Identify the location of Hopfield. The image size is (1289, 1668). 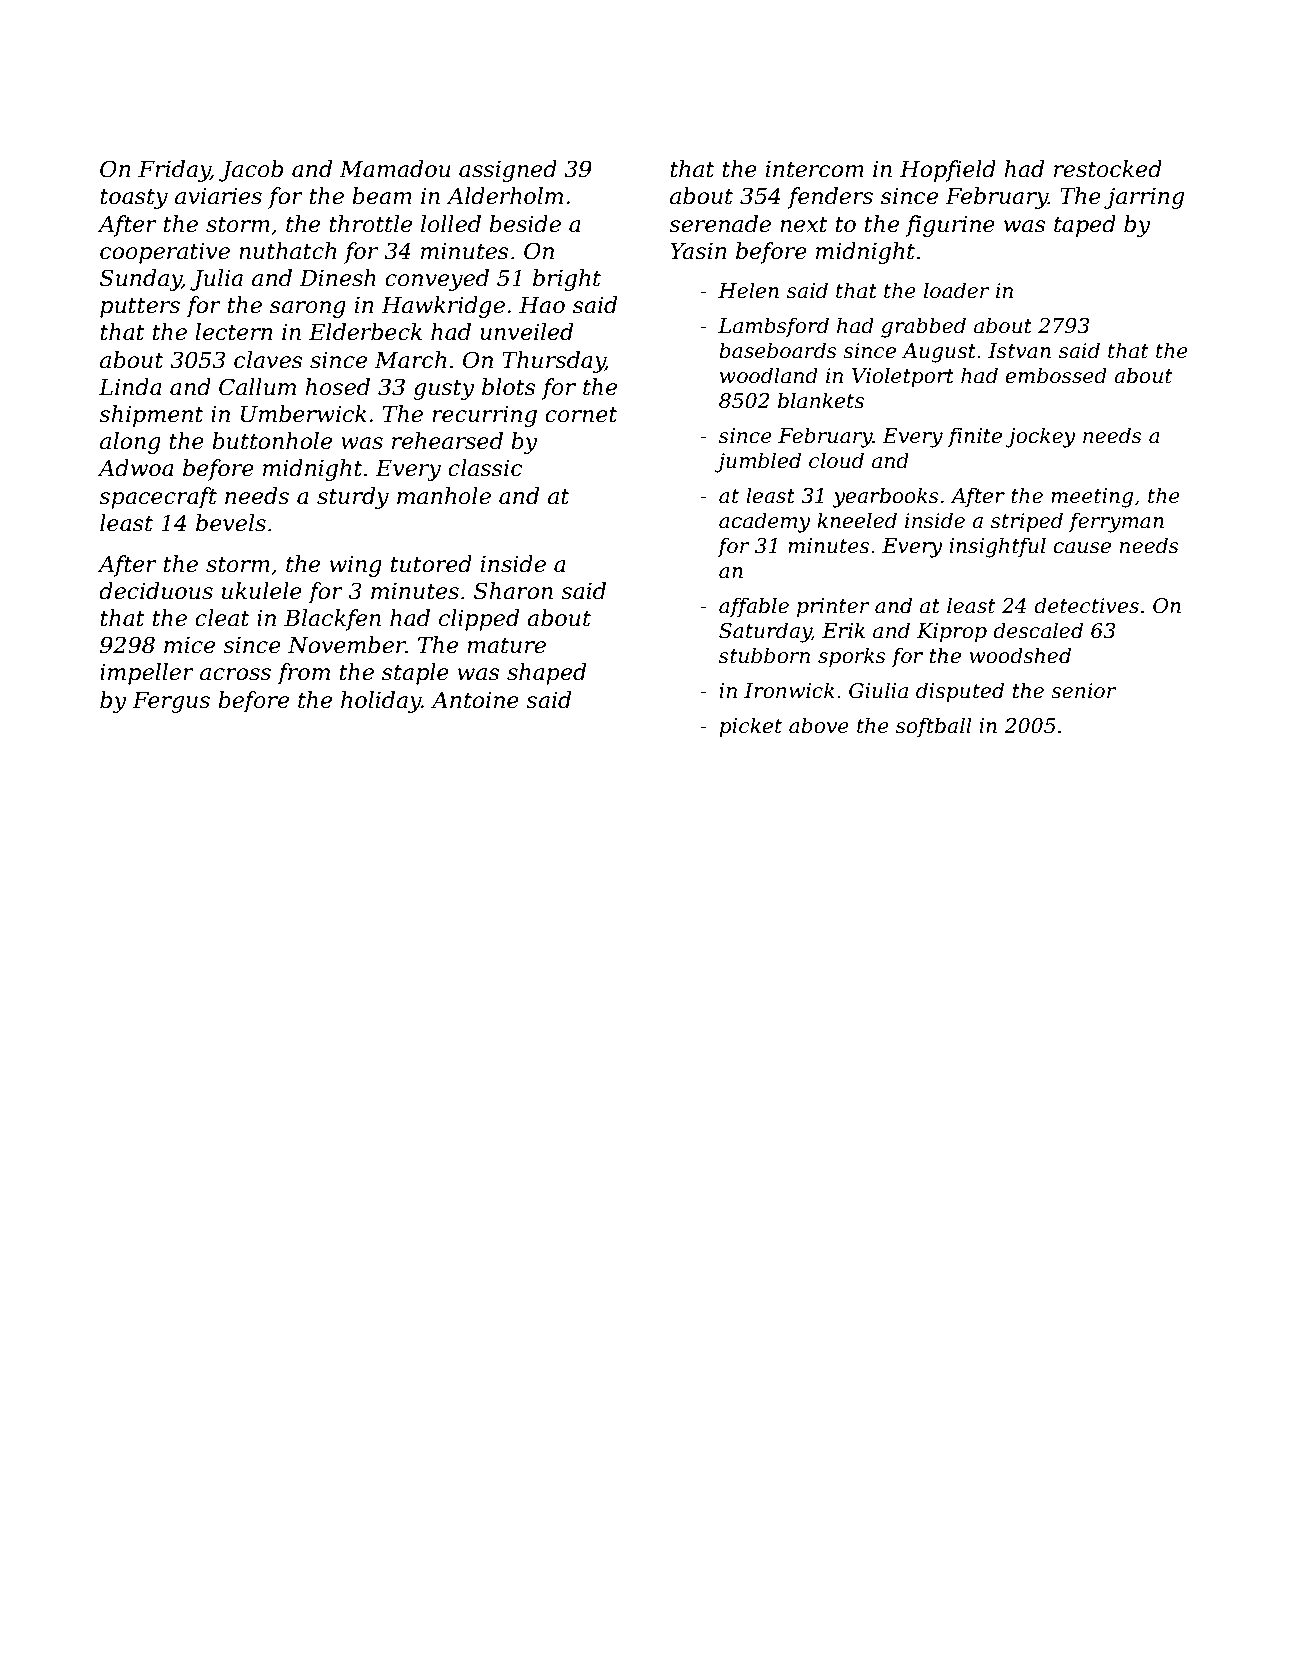
(948, 171).
